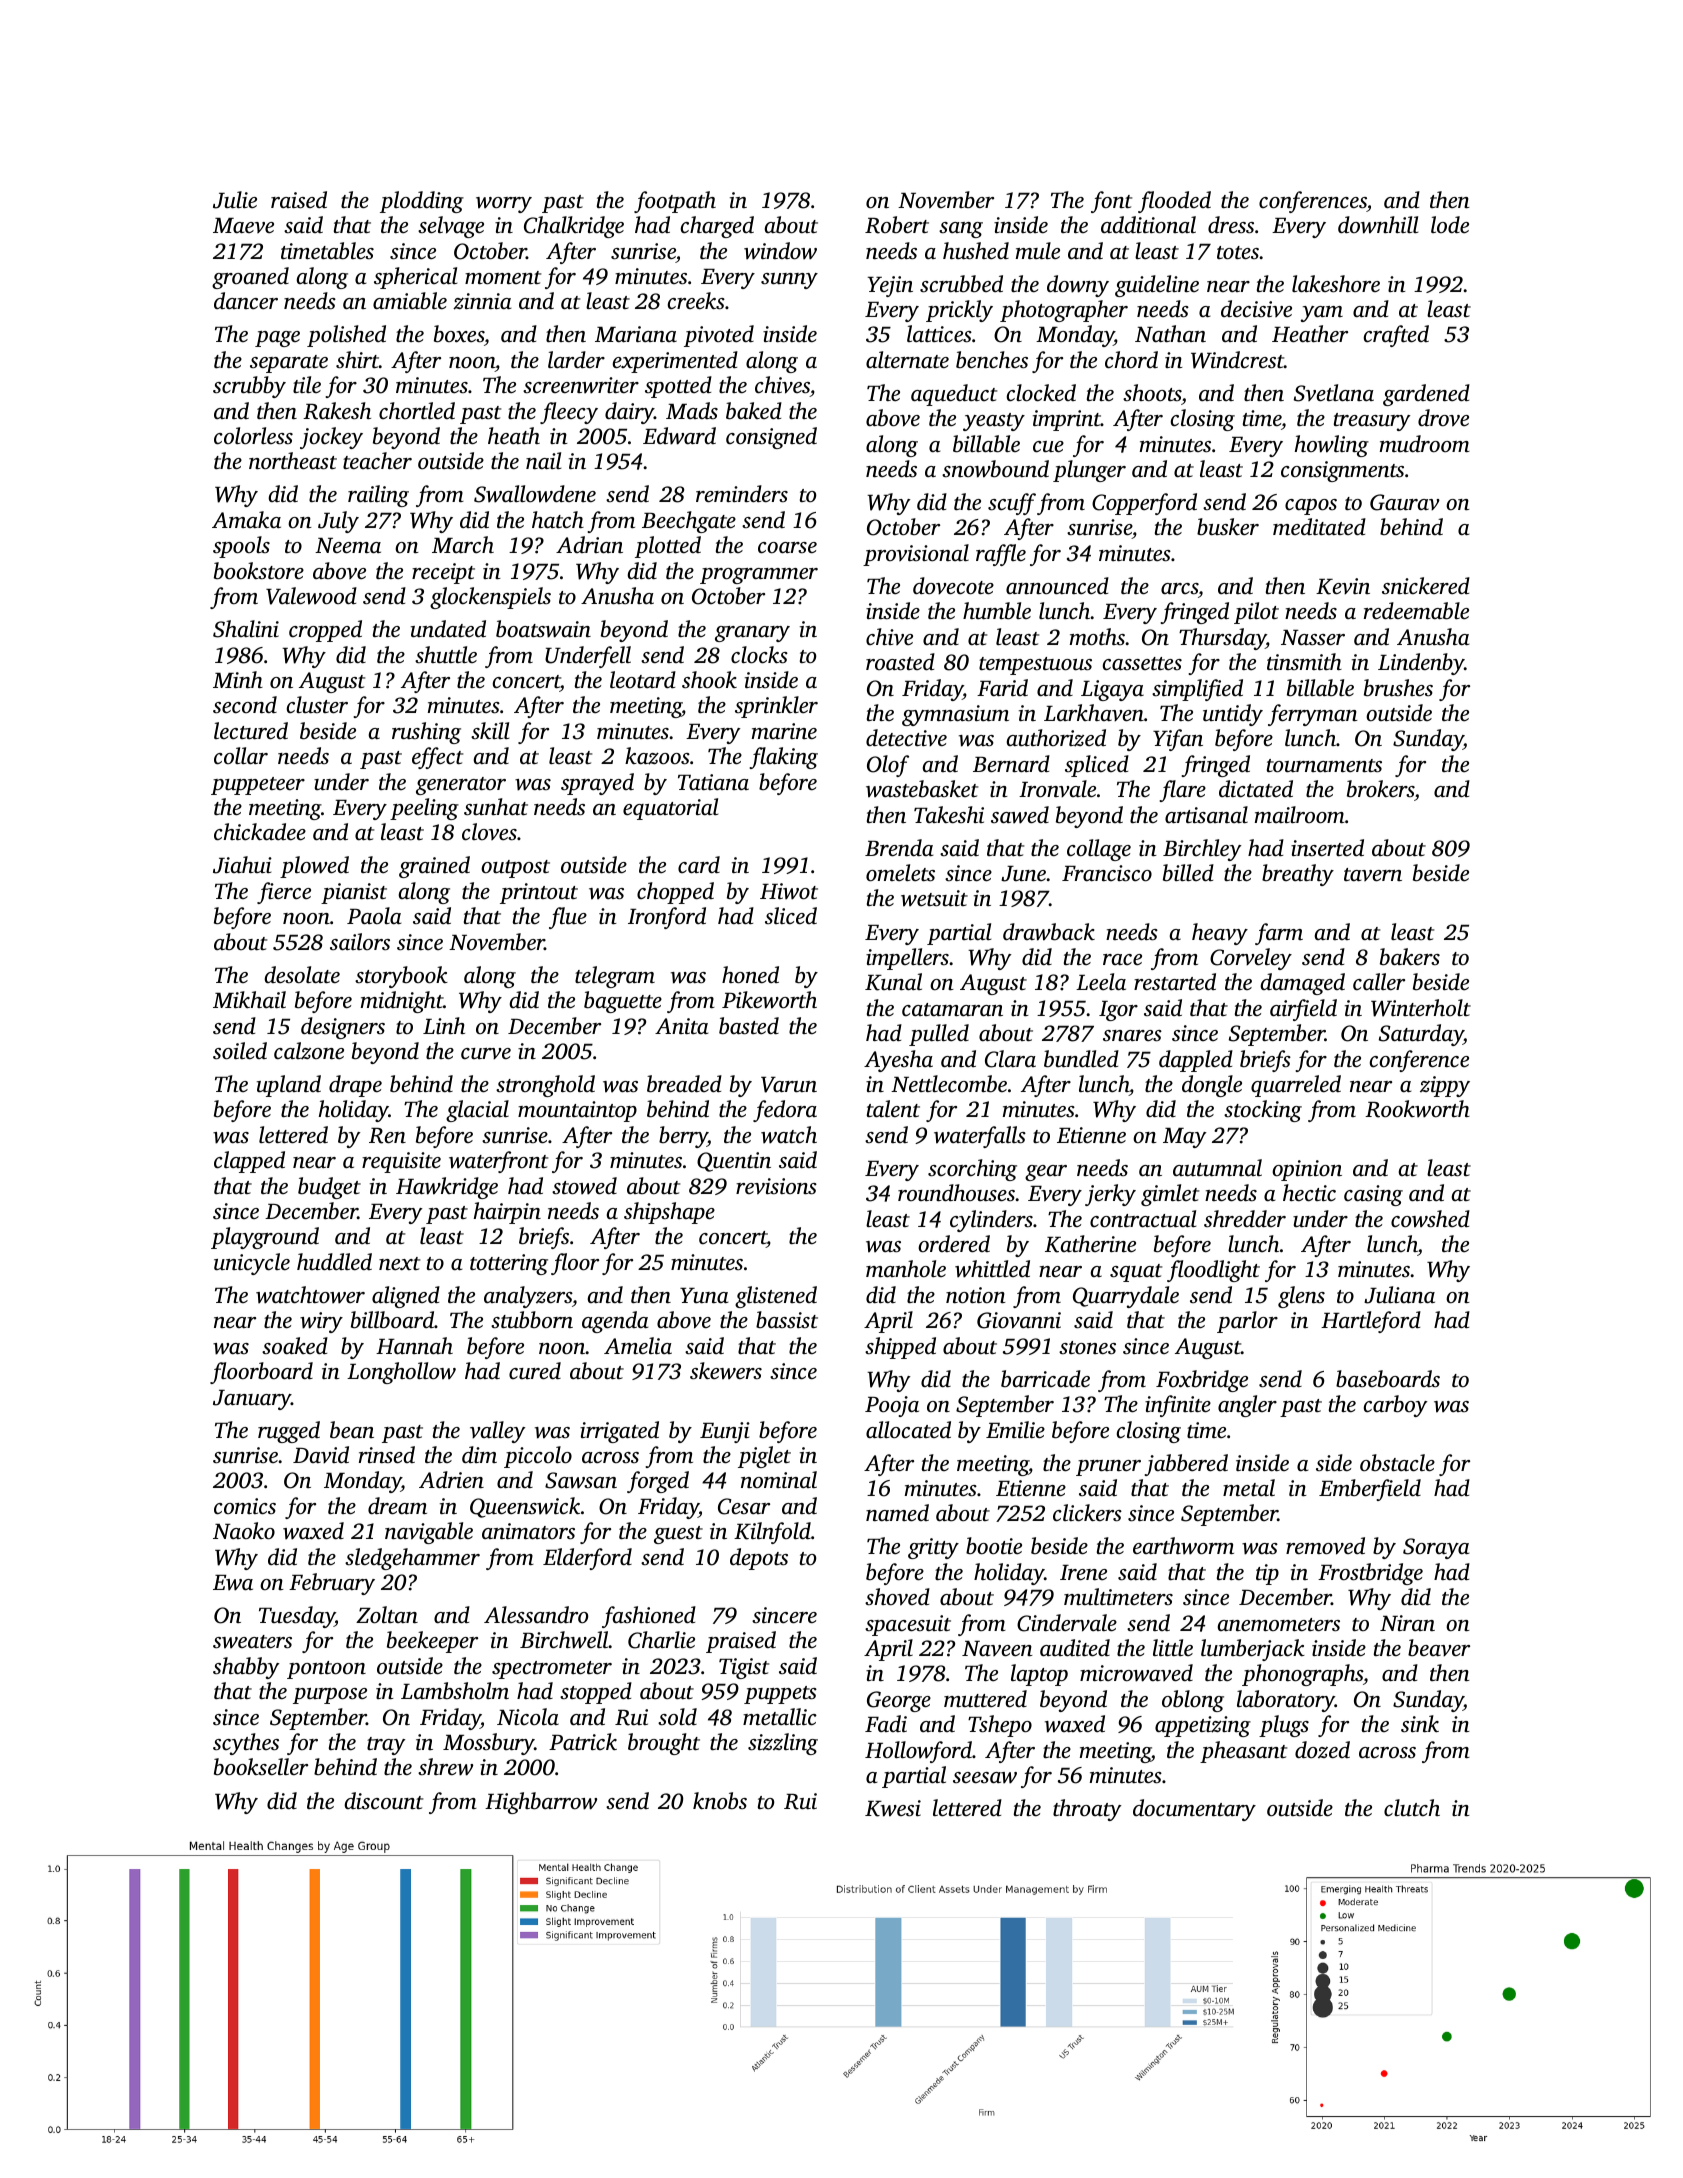  I want to click on Longhollow, so click(401, 1373).
